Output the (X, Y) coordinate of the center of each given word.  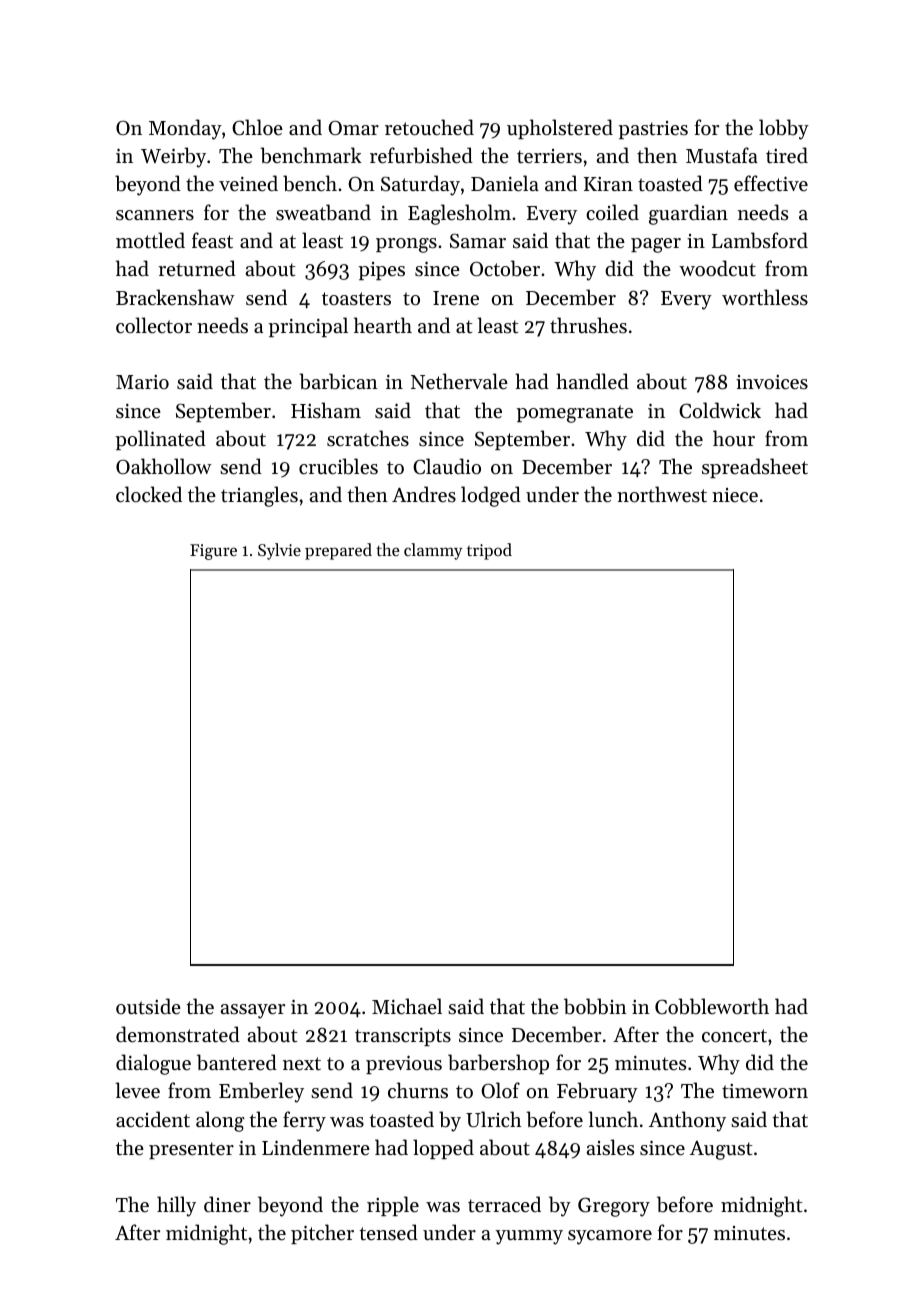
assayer (253, 1011)
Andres (424, 494)
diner (227, 1204)
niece (735, 495)
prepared (338, 551)
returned (197, 268)
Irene (456, 298)
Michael (407, 1006)
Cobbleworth (712, 1006)
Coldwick (720, 410)
